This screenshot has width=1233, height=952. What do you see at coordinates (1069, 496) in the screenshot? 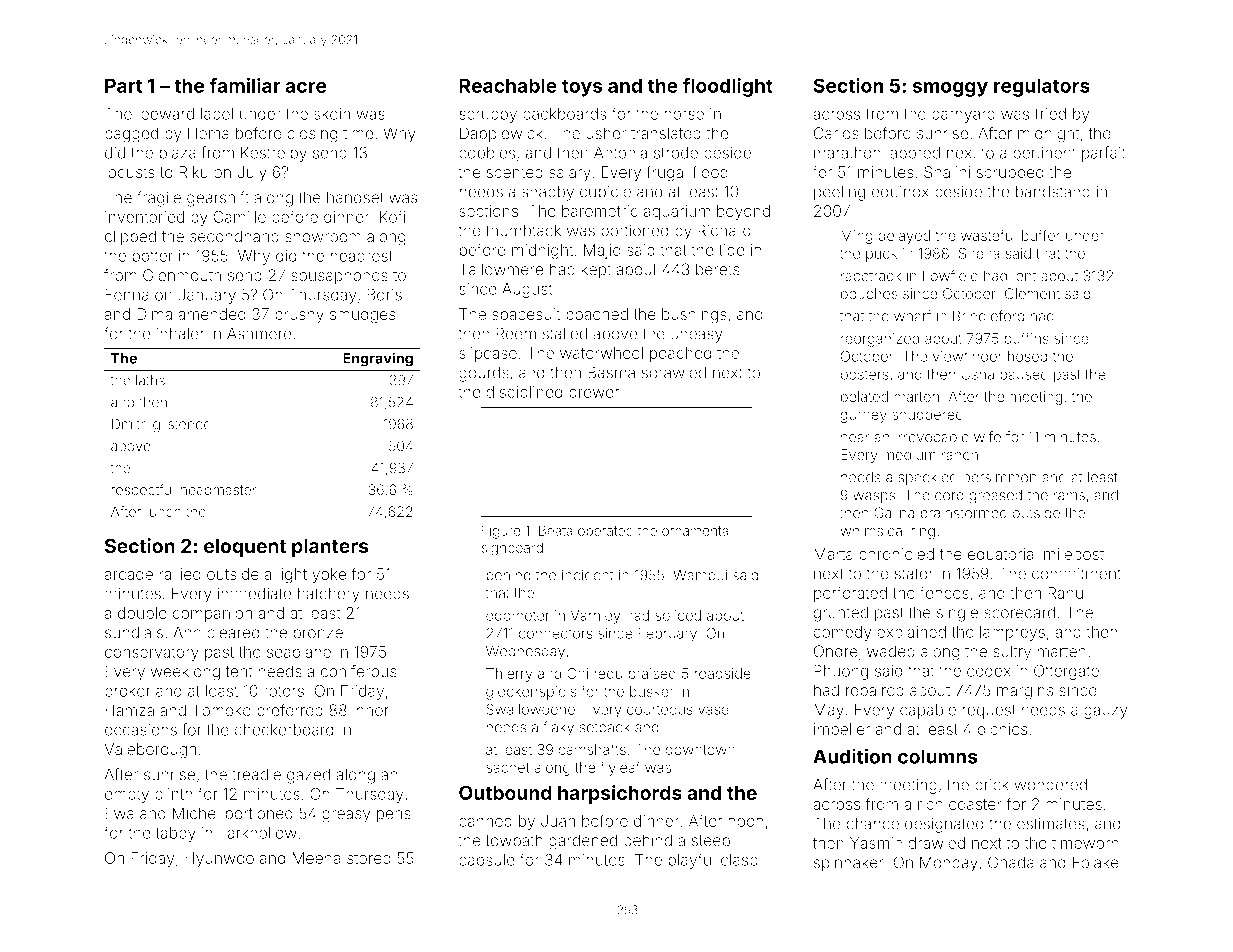
I see `rams` at bounding box center [1069, 496].
